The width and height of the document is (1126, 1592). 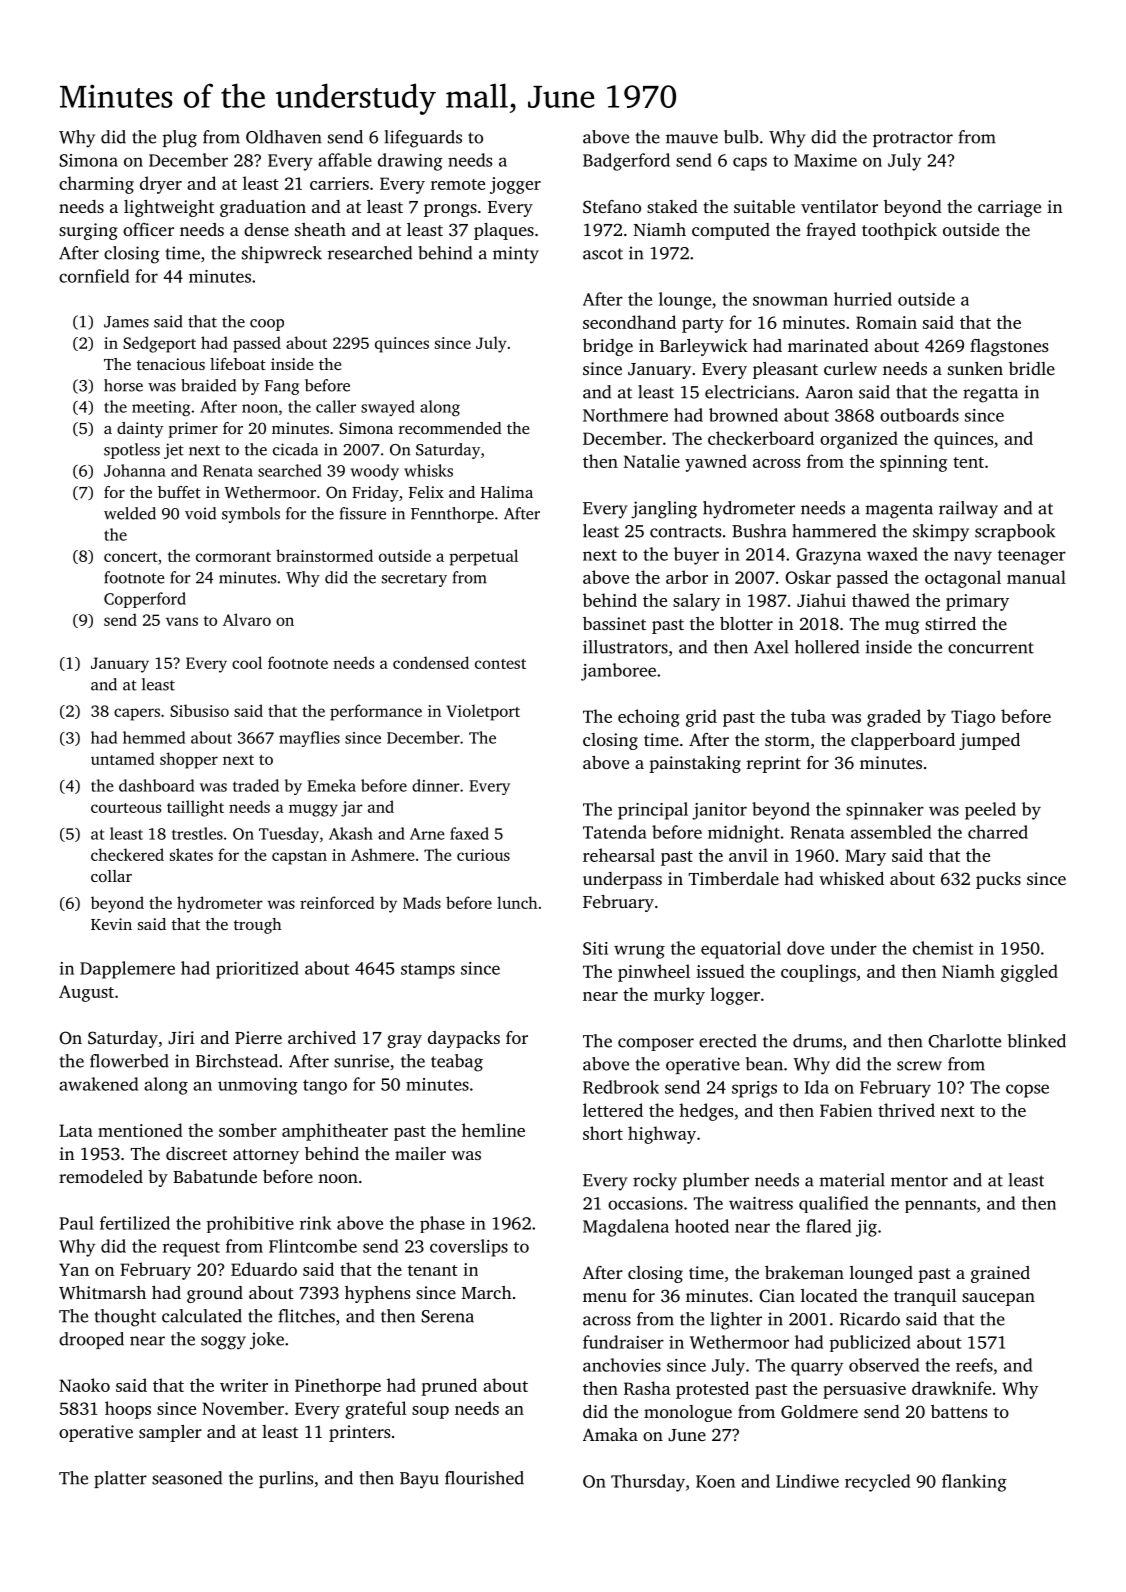 I want to click on platter, so click(x=120, y=1479).
